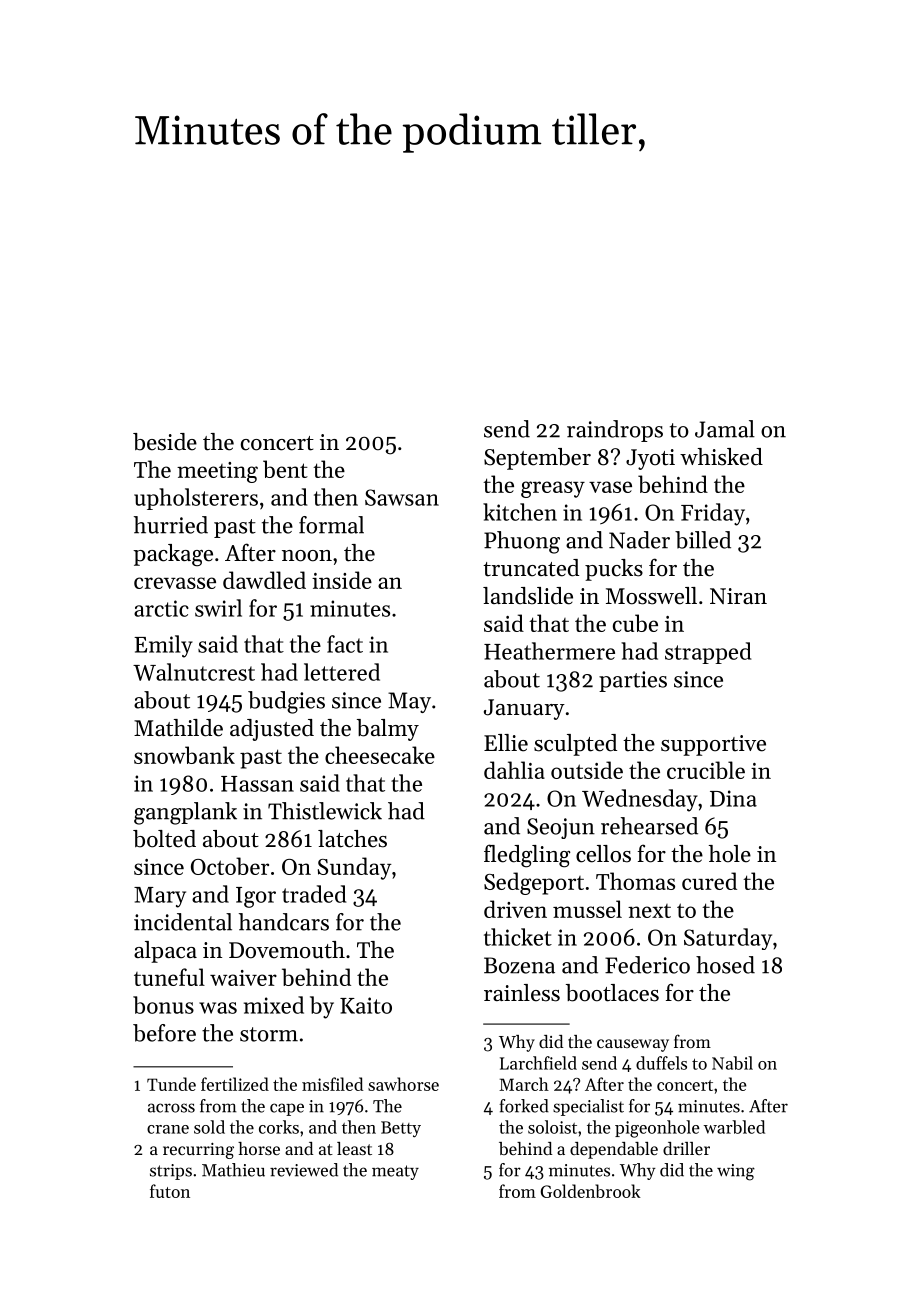  Describe the element at coordinates (285, 469) in the screenshot. I see `bent` at that location.
